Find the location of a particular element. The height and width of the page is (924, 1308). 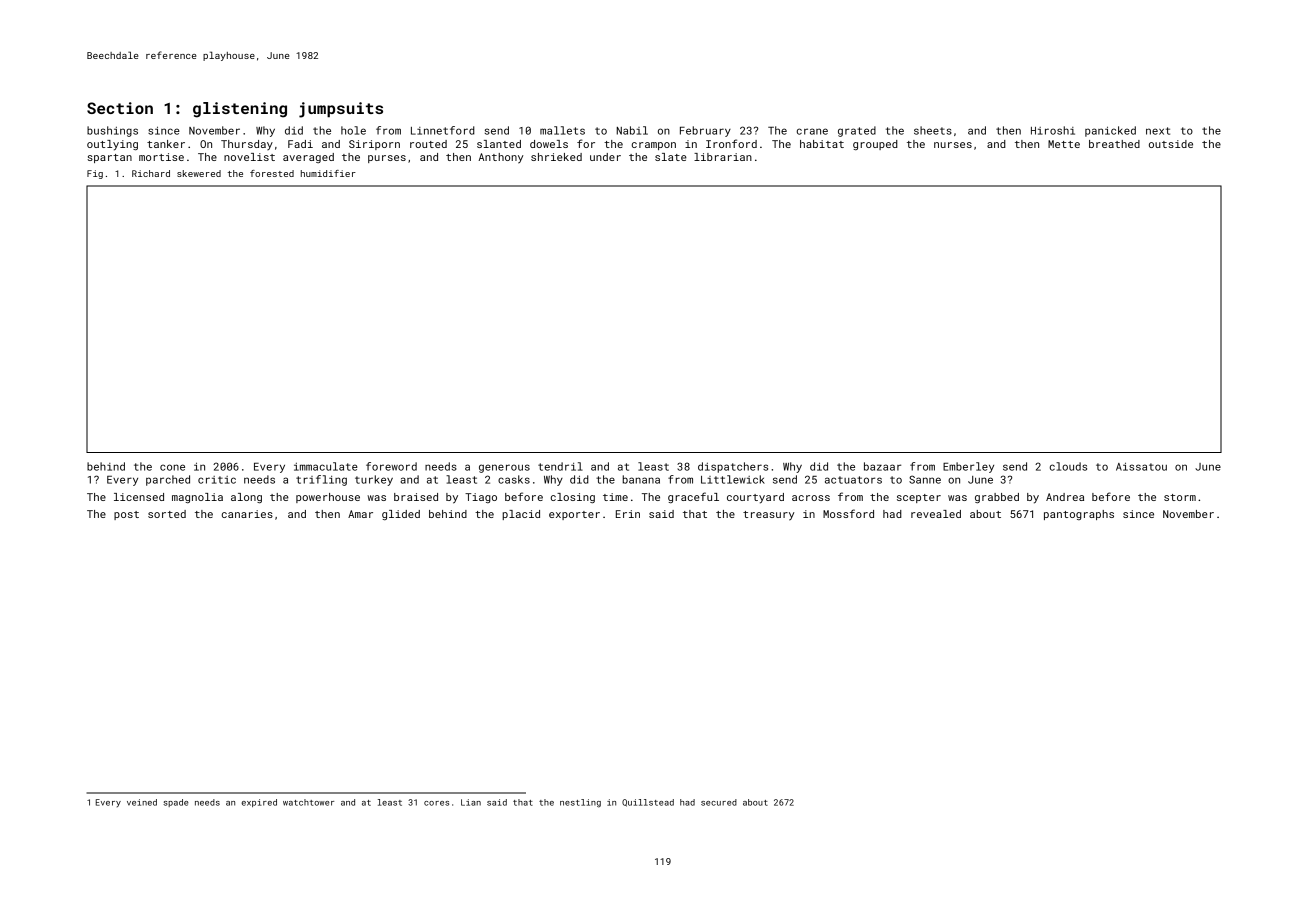

Nabil is located at coordinates (632, 130).
